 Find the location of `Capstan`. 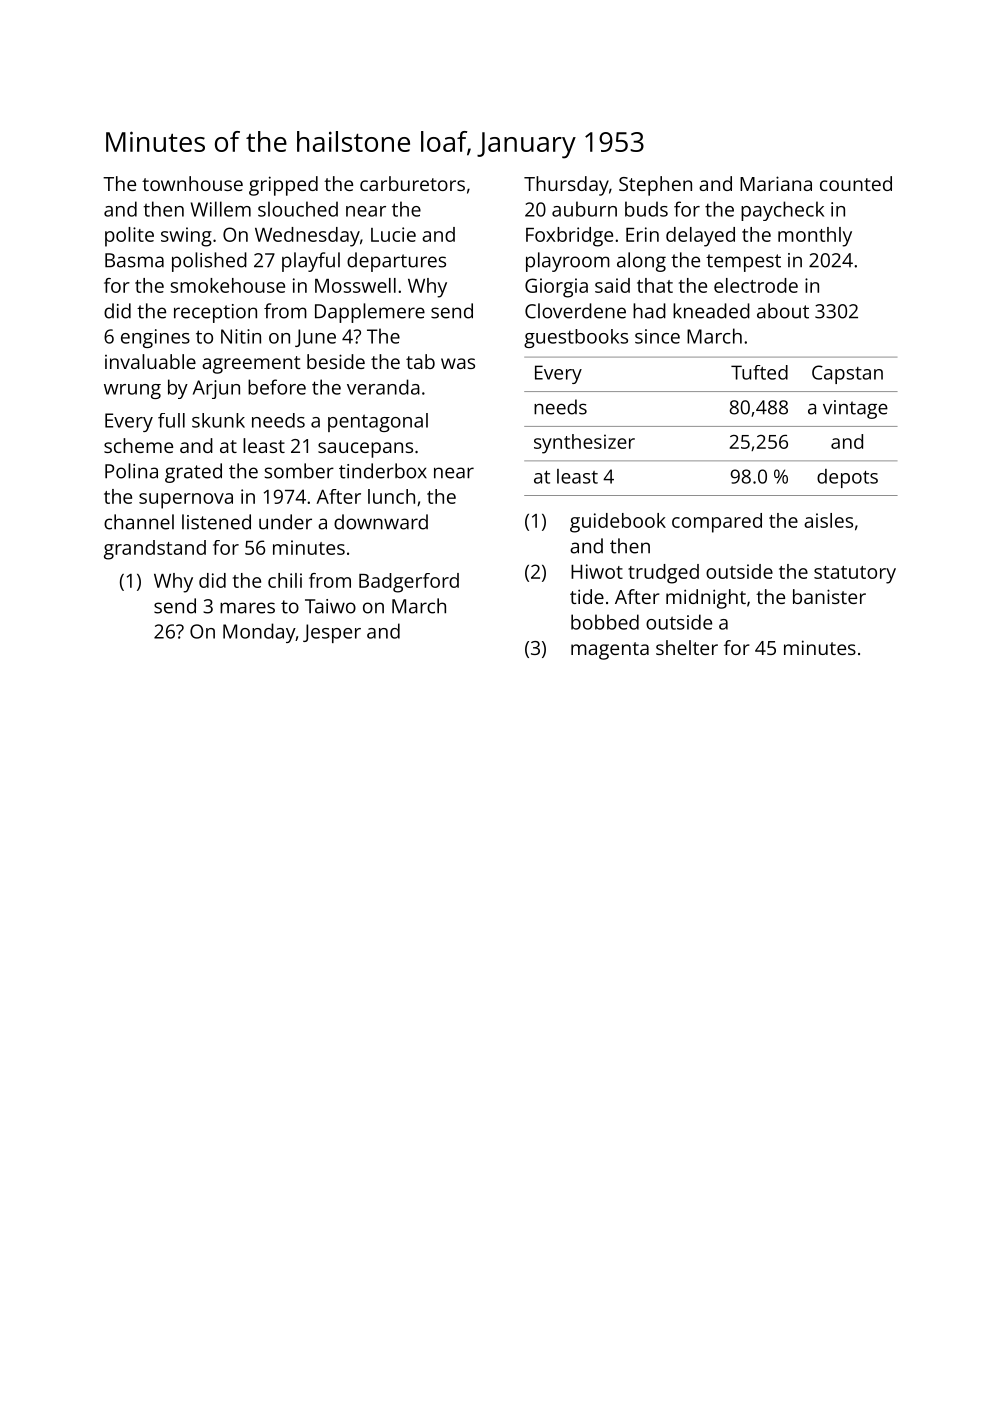

Capstan is located at coordinates (847, 374).
